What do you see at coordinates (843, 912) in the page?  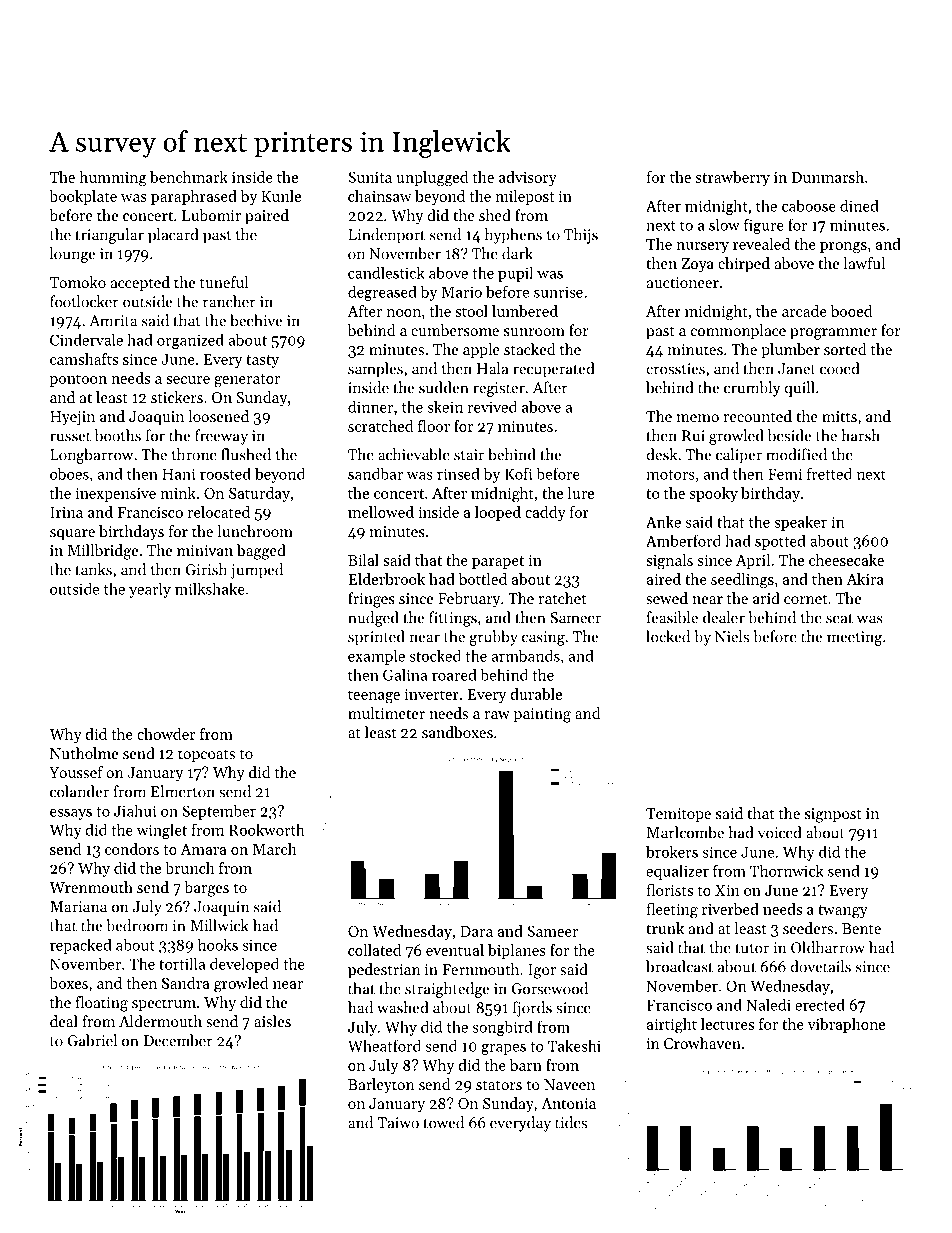 I see `twangy` at bounding box center [843, 912].
